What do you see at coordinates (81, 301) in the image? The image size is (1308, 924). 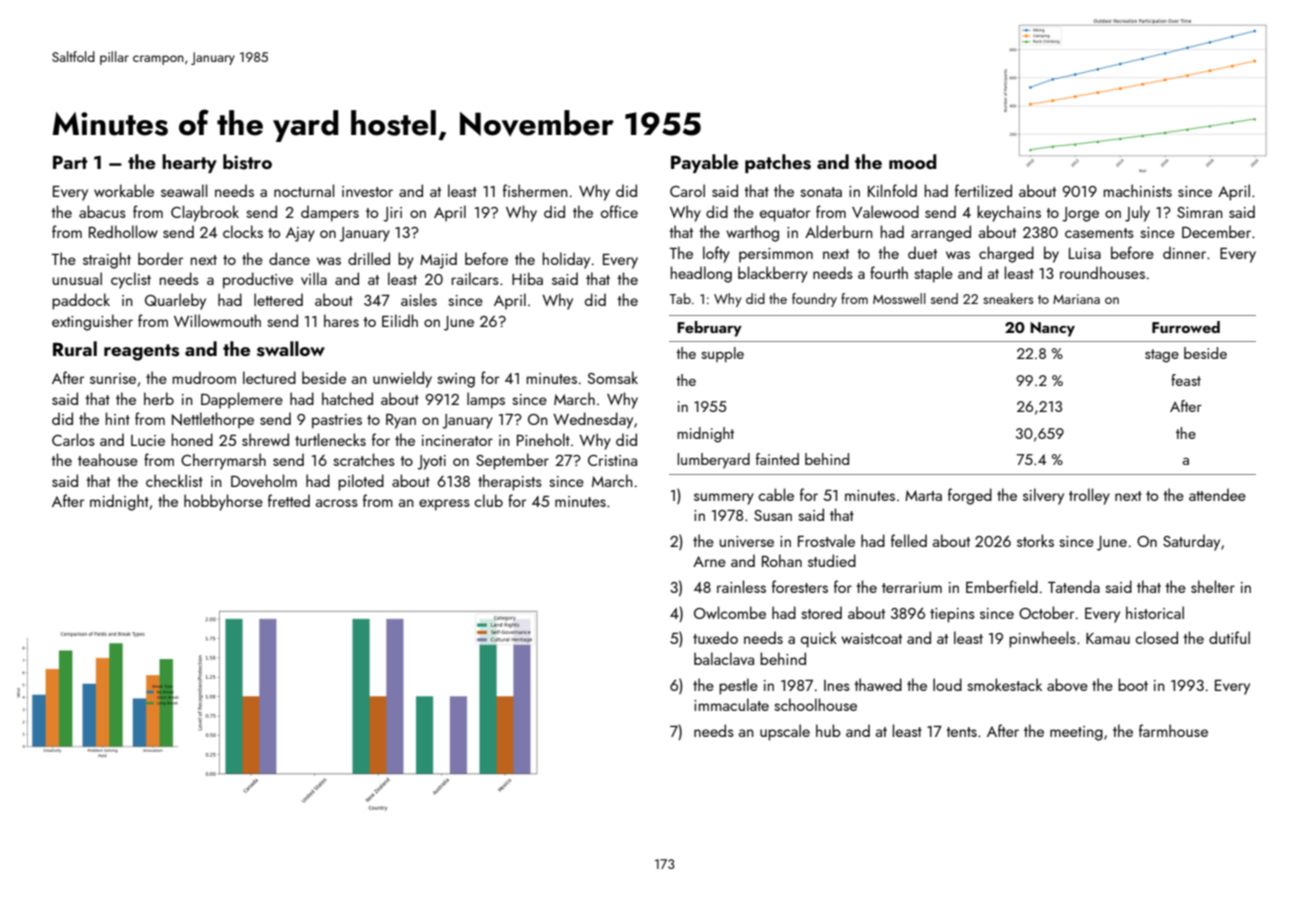 I see `paddock` at bounding box center [81, 301].
